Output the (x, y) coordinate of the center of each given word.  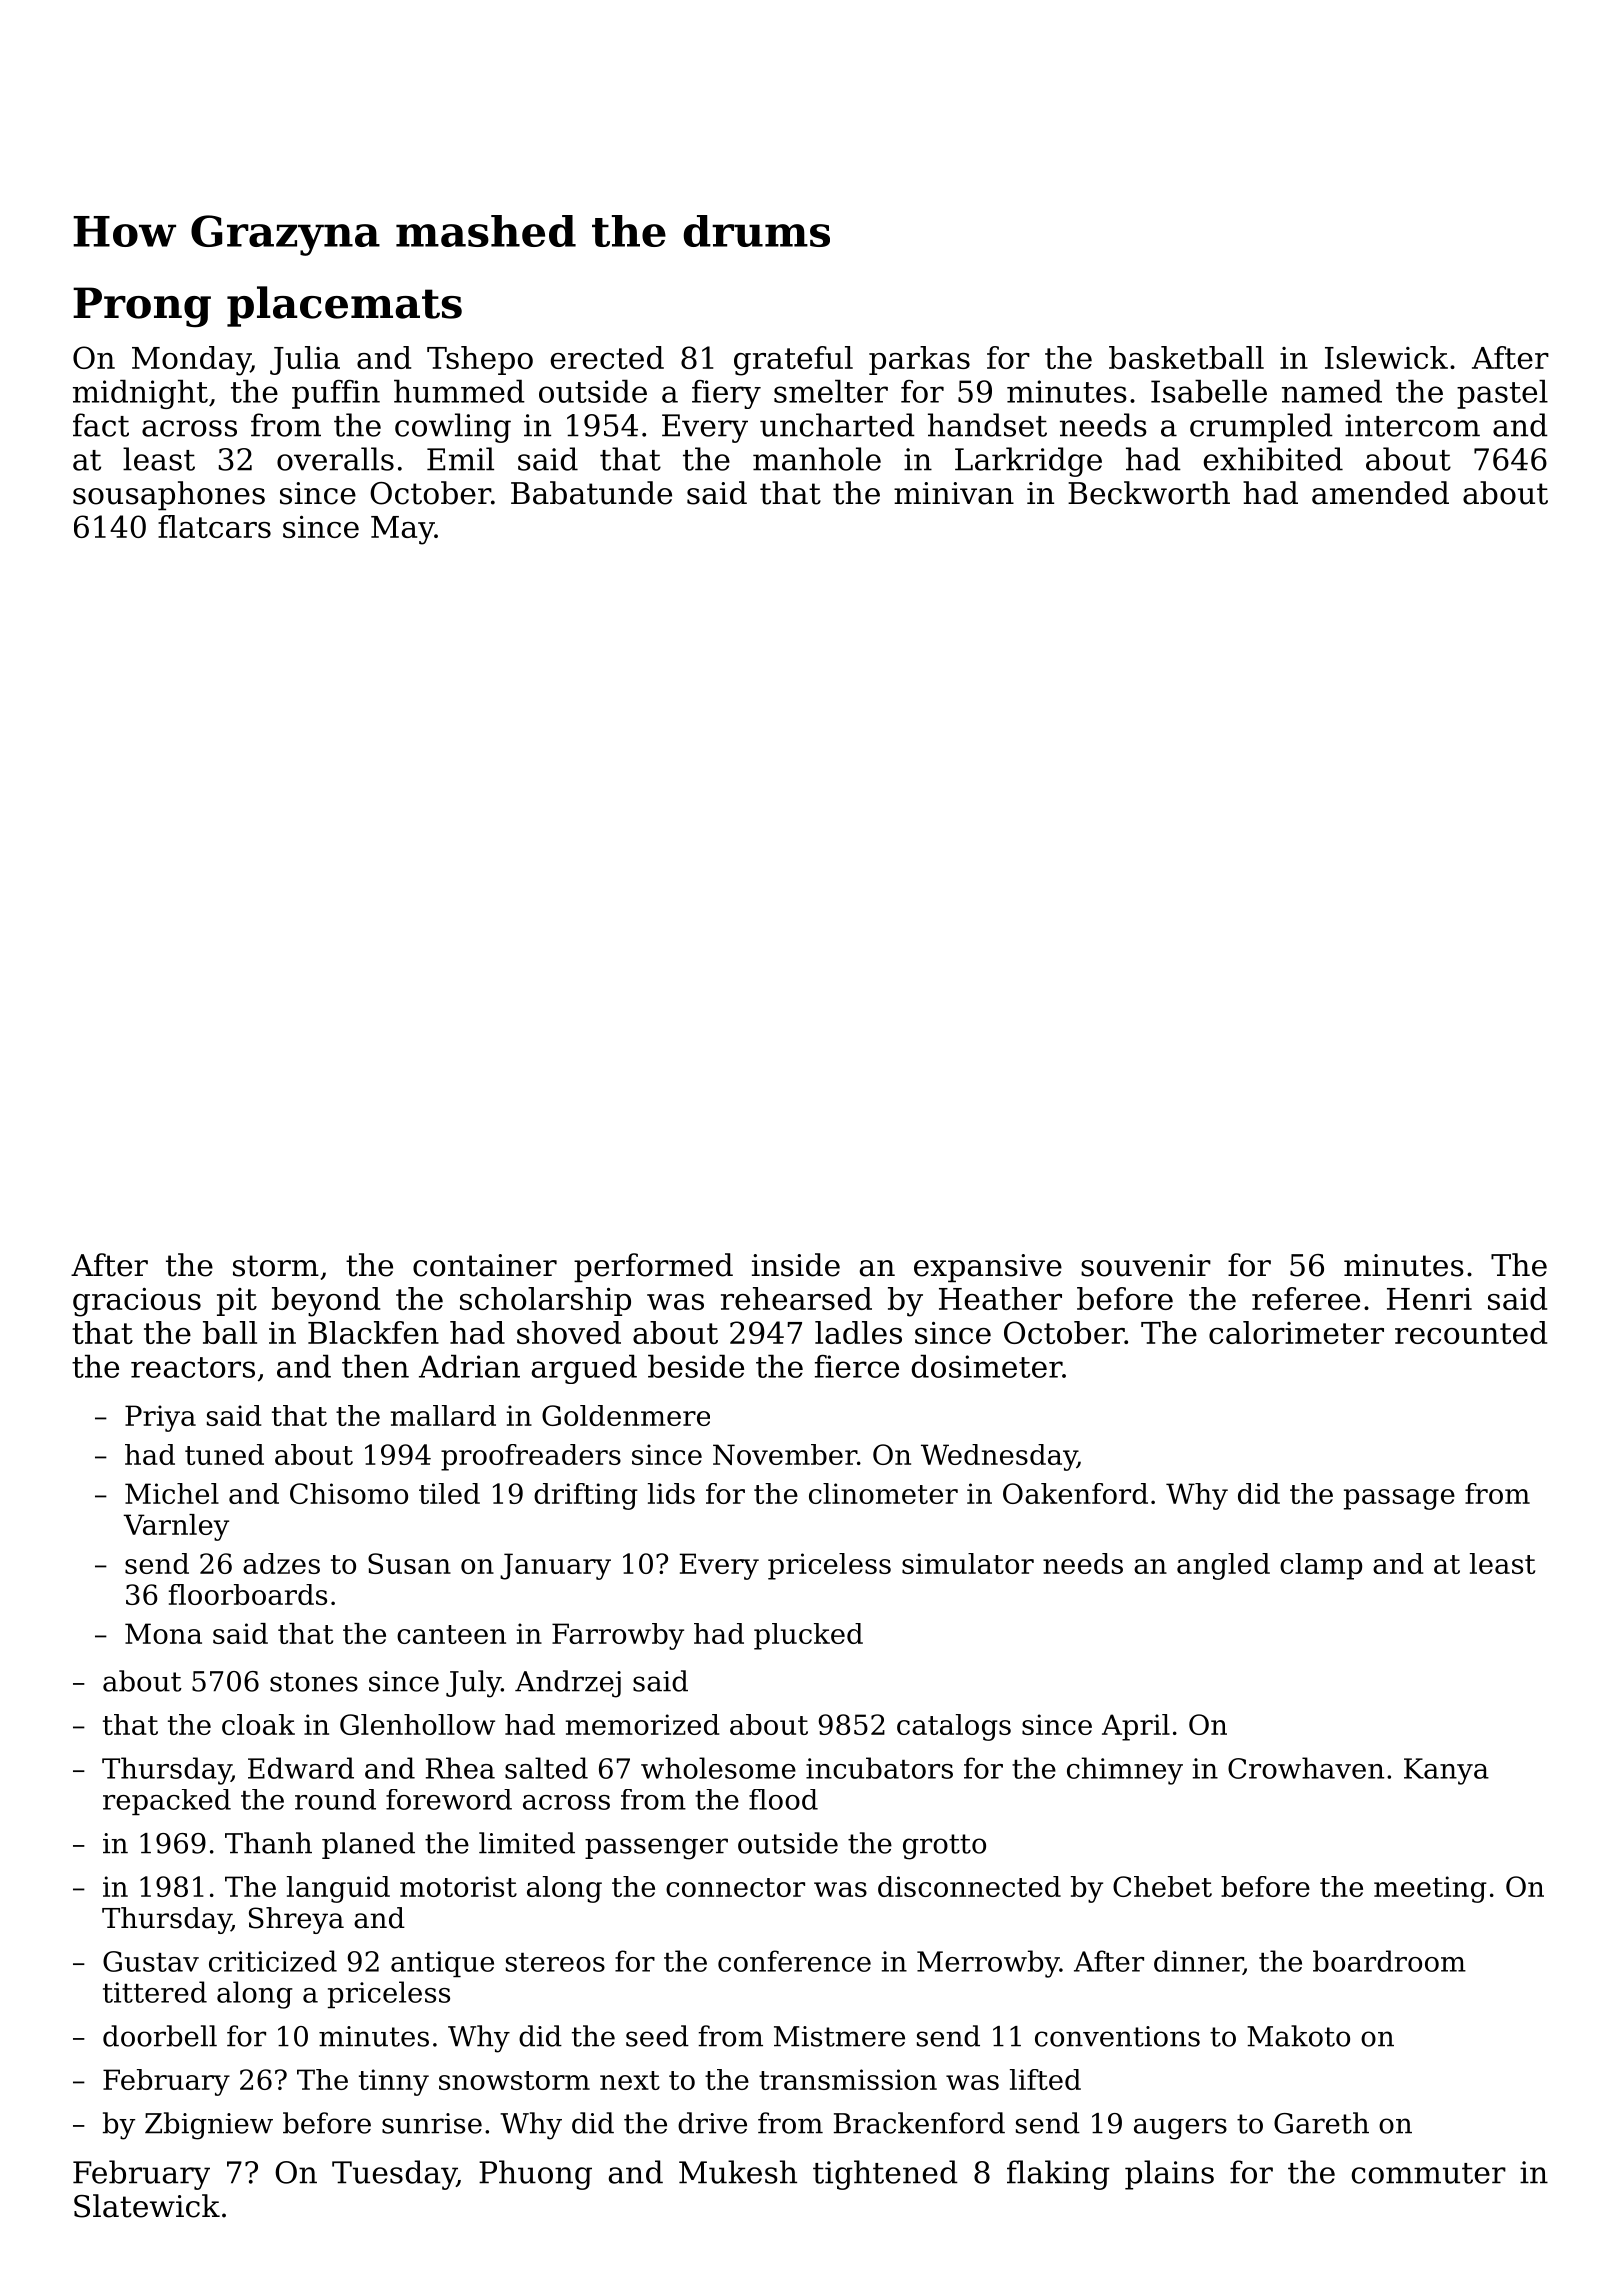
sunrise (432, 2123)
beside (696, 1366)
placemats (344, 306)
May (402, 530)
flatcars (214, 526)
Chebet (1162, 1886)
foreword (449, 1799)
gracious (137, 1302)
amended (1380, 493)
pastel (1502, 394)
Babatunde (591, 493)
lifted (1045, 2079)
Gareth (1321, 2123)
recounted (1471, 1332)
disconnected (969, 1886)
